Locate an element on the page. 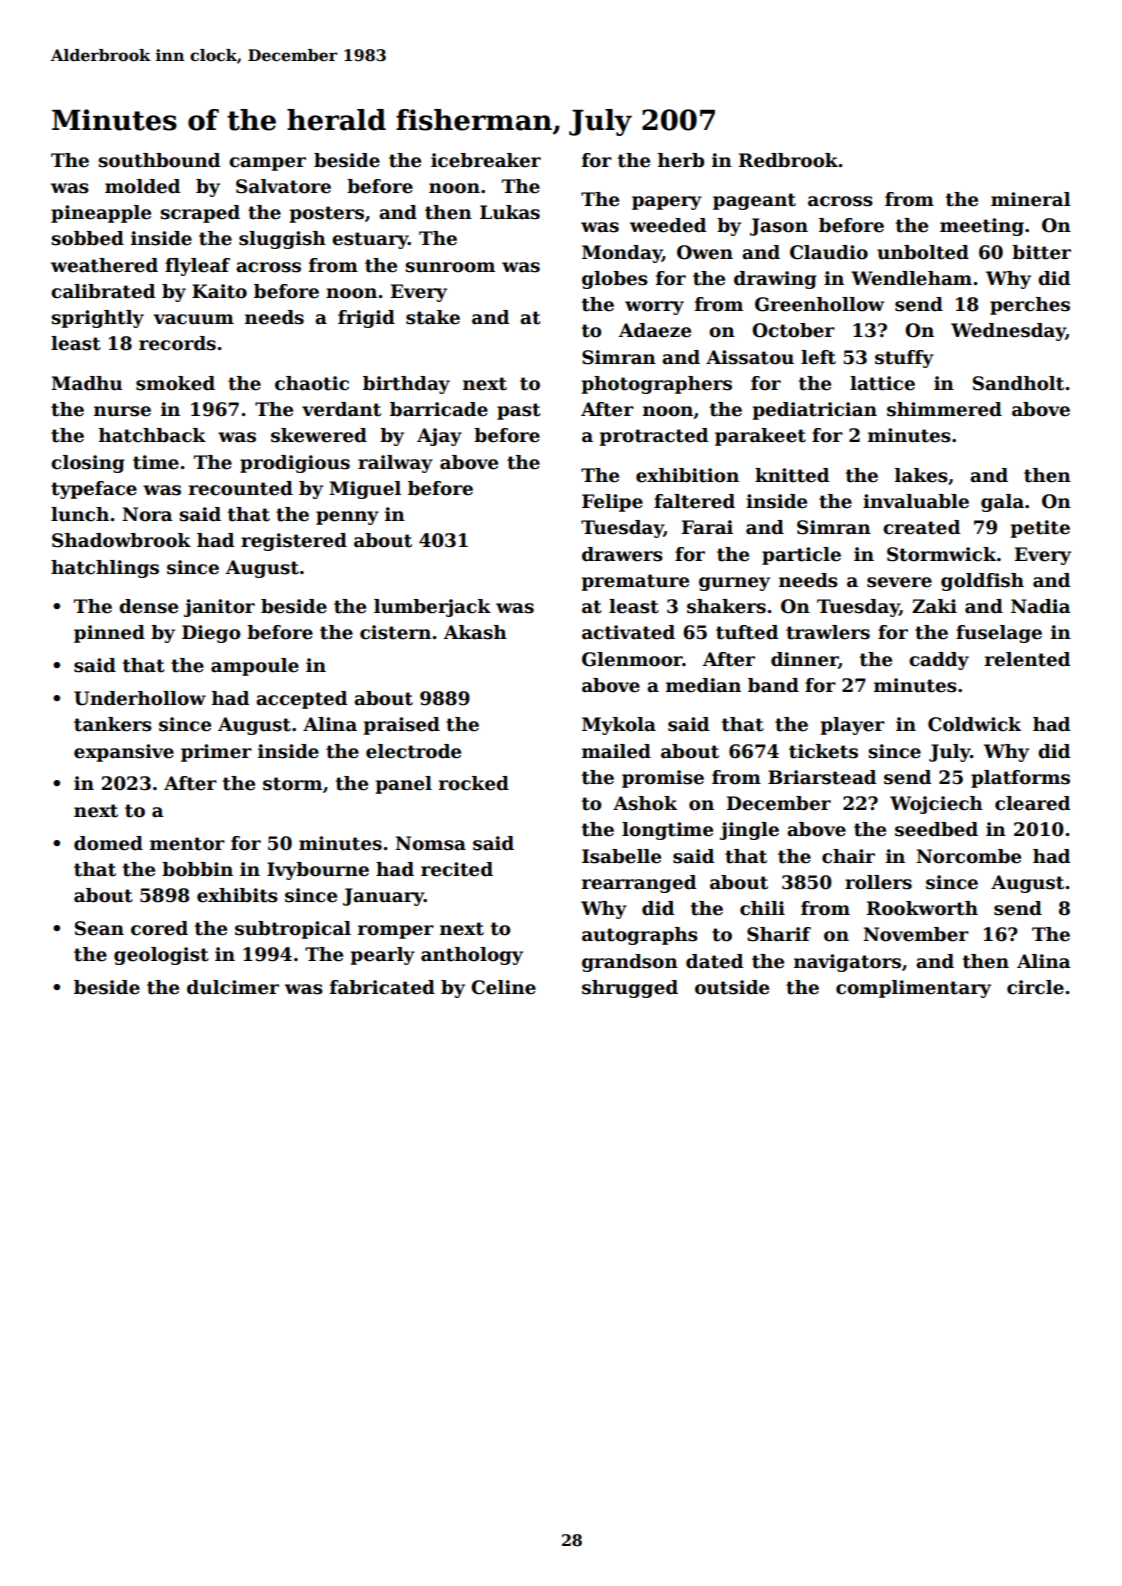 This document has height=1586, width=1122. pinned is located at coordinates (109, 634).
